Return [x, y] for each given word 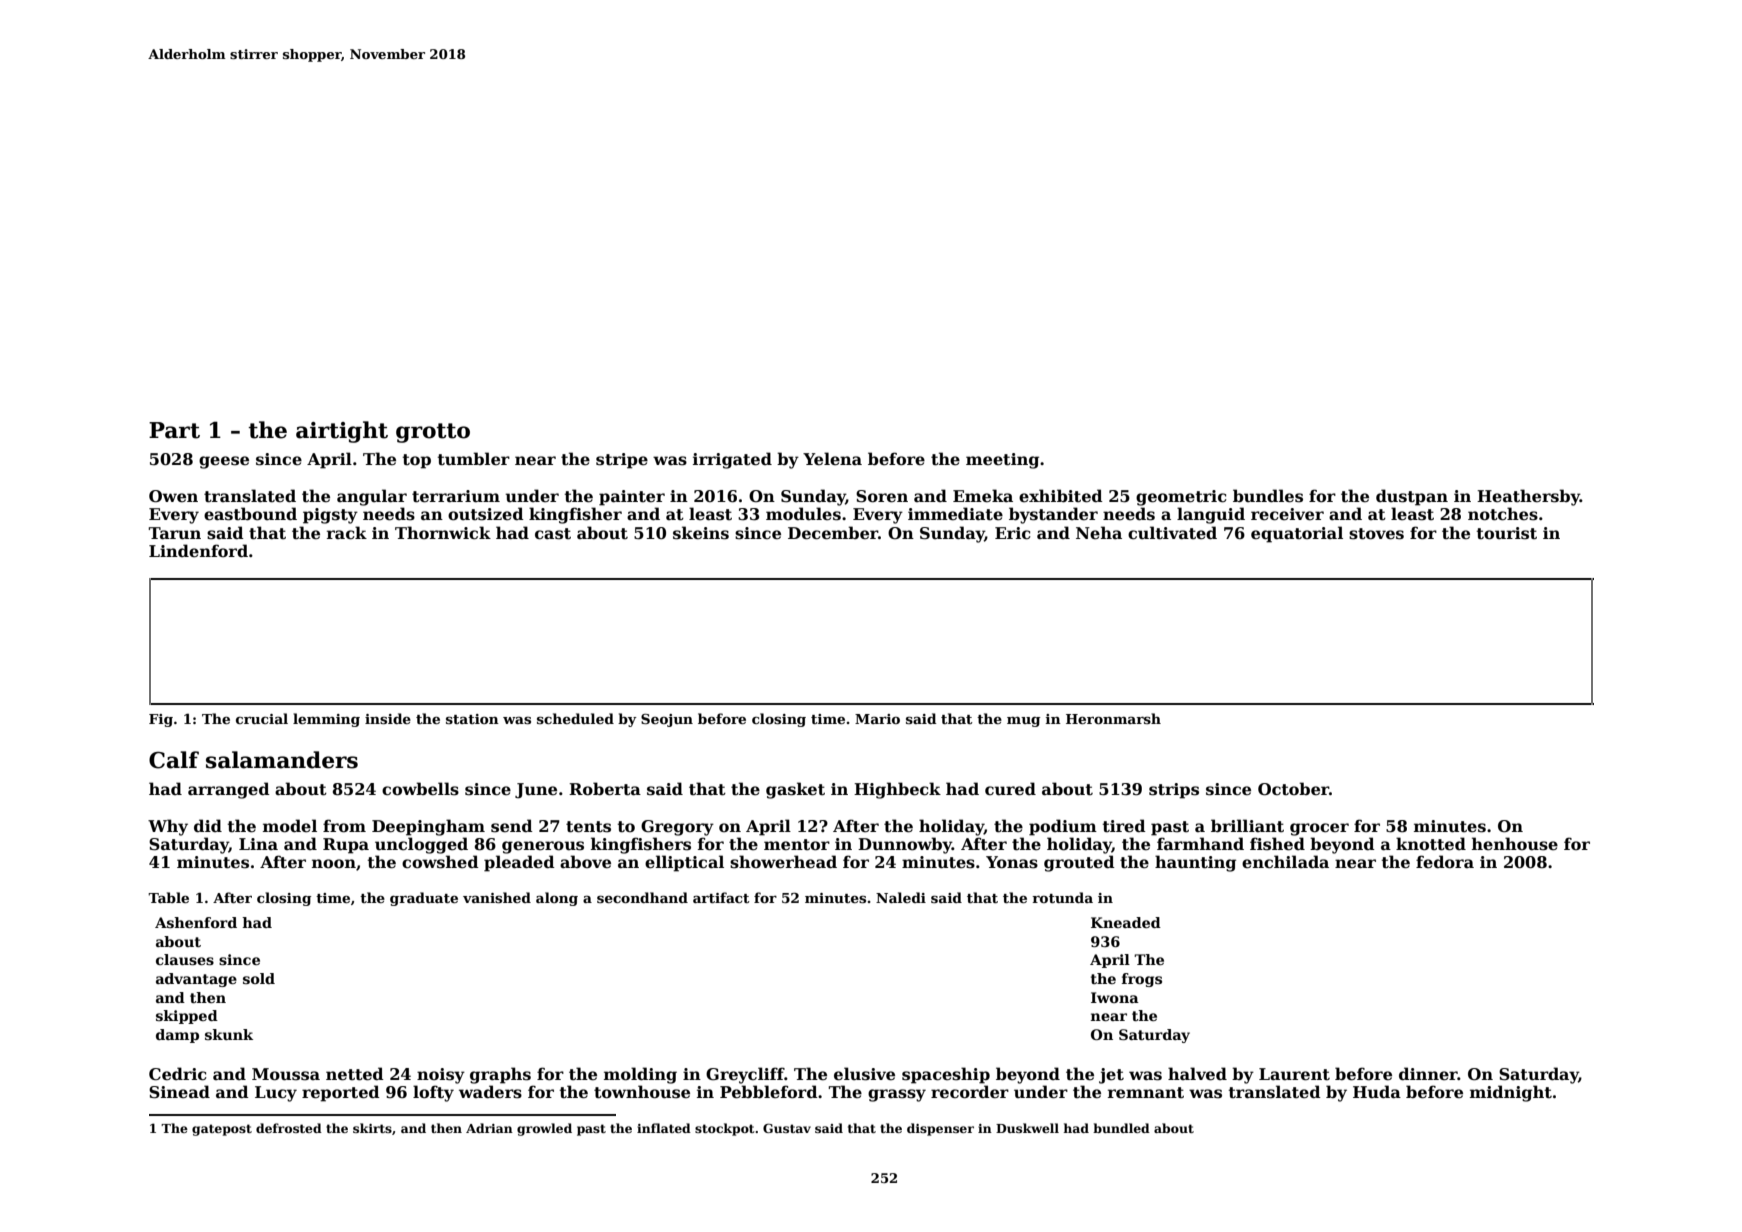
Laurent [1294, 1074]
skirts [372, 1128]
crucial [262, 718]
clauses [185, 959]
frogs [1142, 980]
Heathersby [1528, 497]
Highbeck [897, 790]
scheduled [575, 718]
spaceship [946, 1075]
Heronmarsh [1113, 718]
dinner [1428, 1074]
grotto [433, 433]
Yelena [832, 459]
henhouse [1515, 844]
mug [1023, 722]
